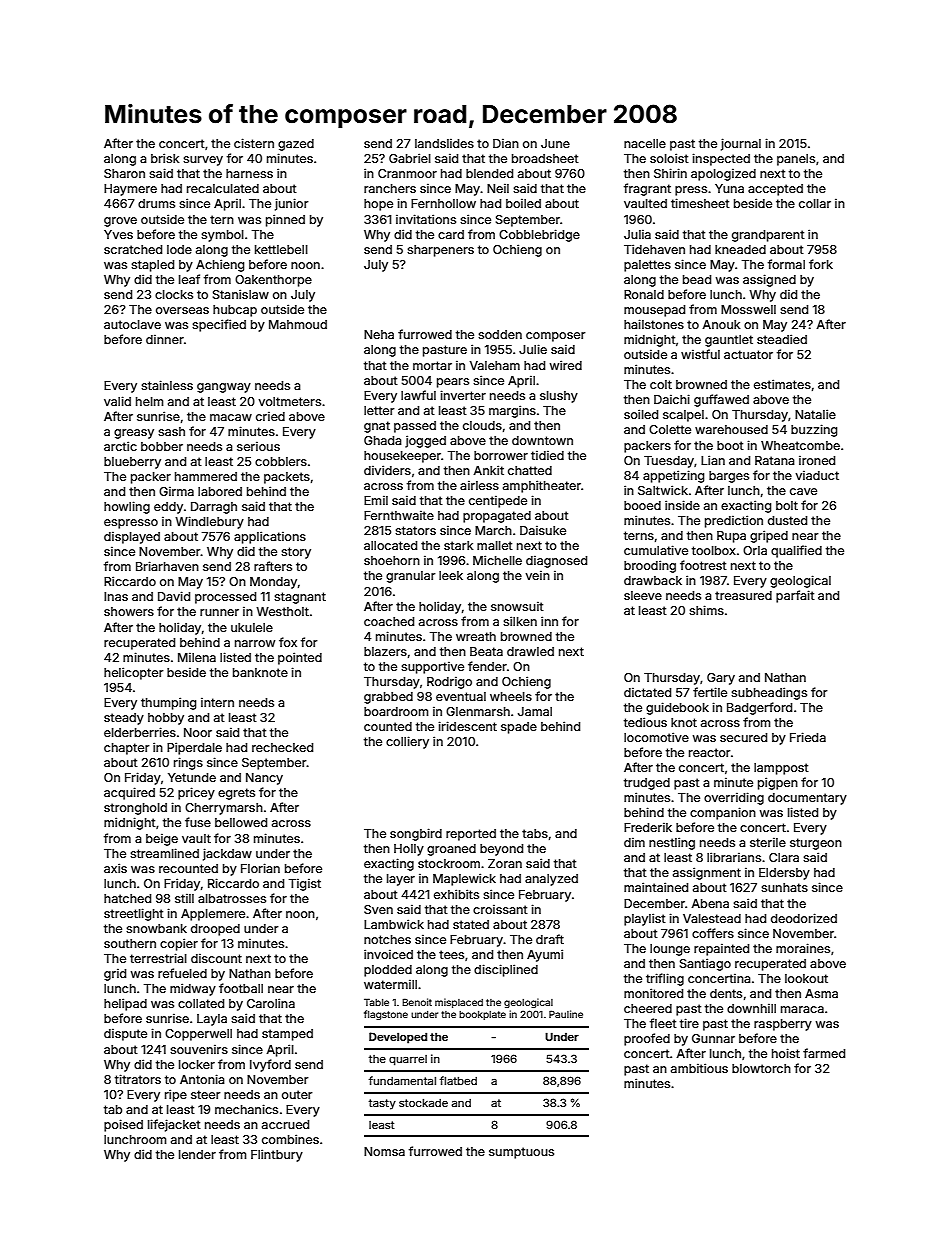 This screenshot has width=952, height=1233. Describe the element at coordinates (741, 144) in the screenshot. I see `journal` at that location.
